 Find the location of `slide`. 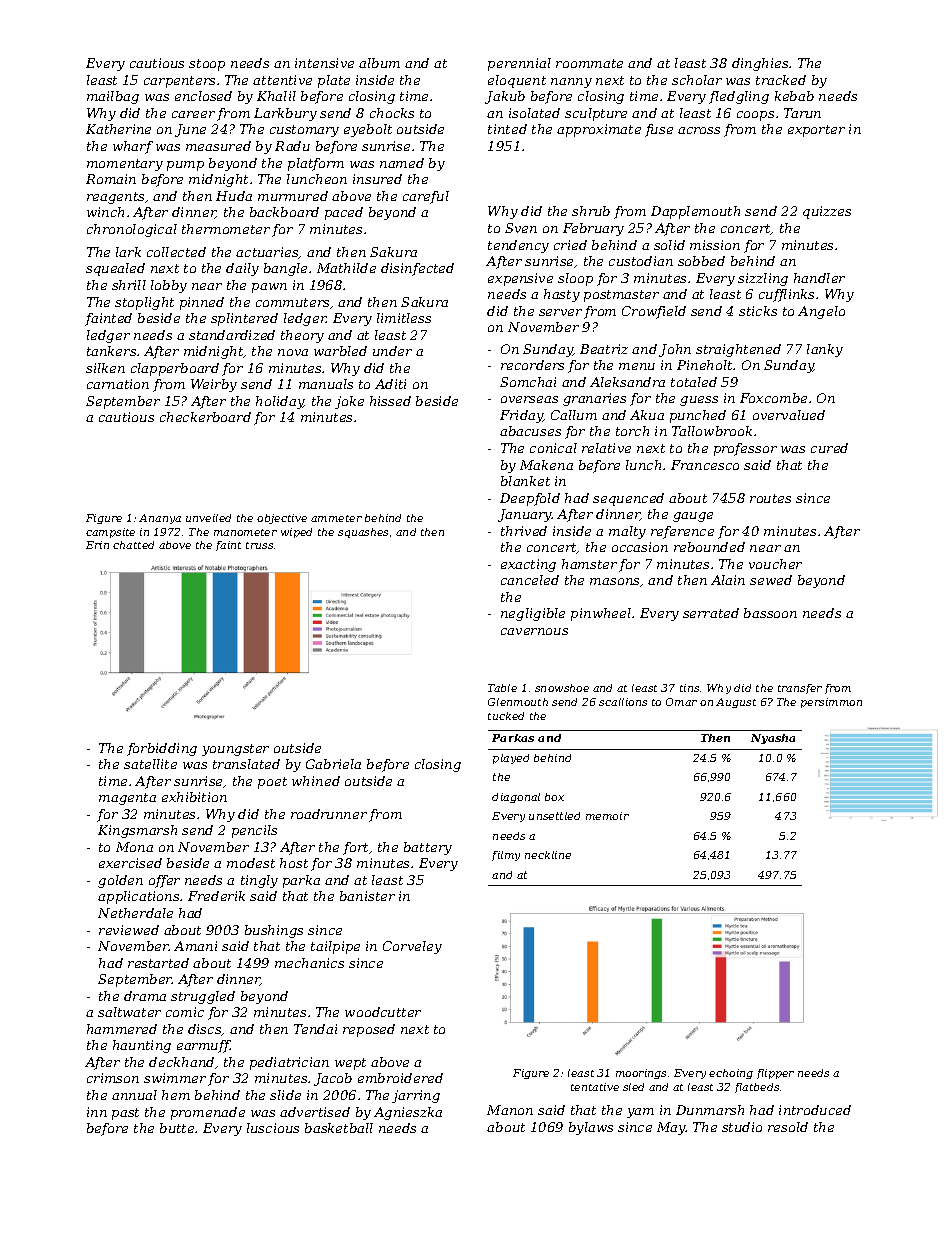

slide is located at coordinates (285, 1095).
